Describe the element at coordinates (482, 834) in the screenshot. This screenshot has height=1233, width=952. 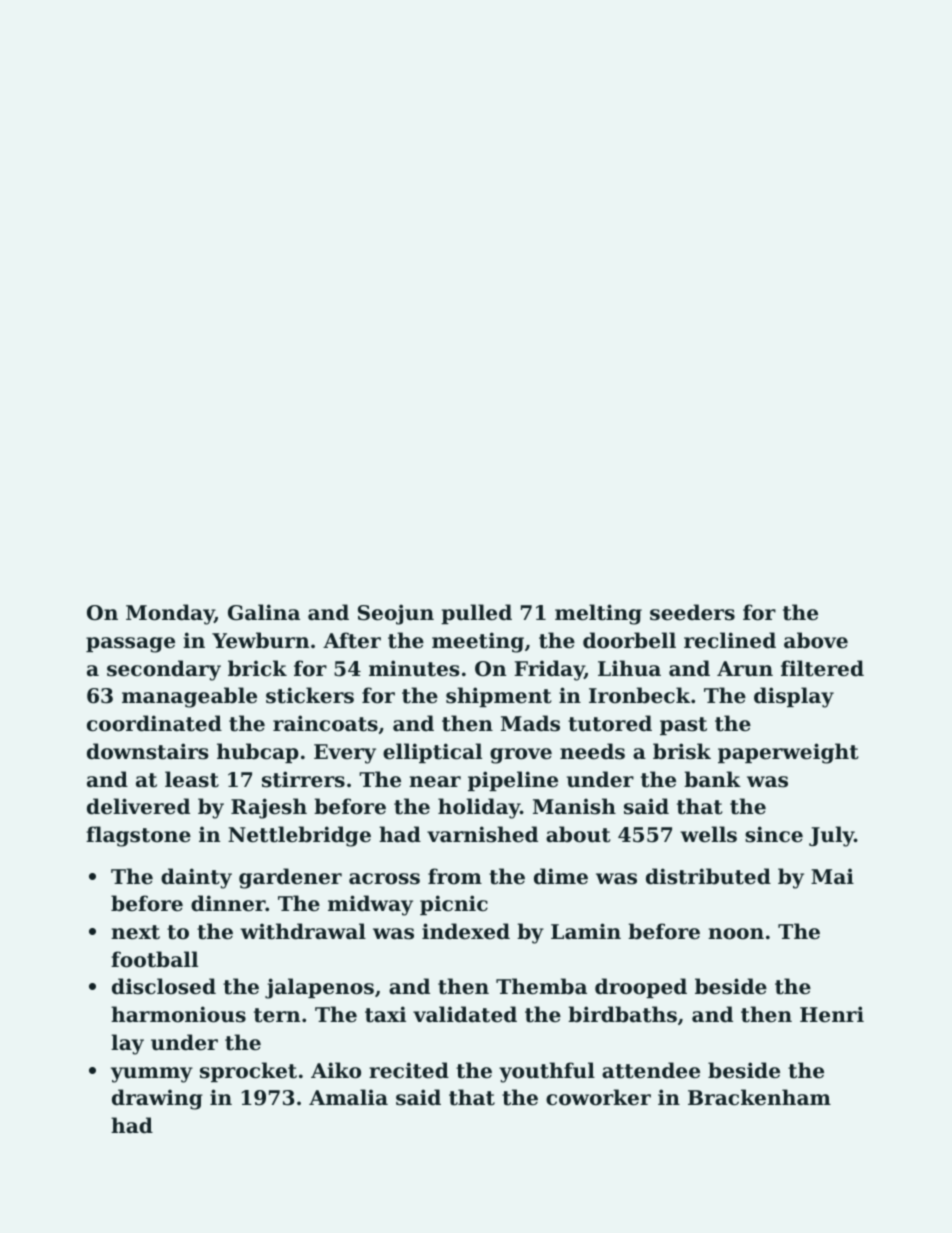
I see `varnished` at that location.
